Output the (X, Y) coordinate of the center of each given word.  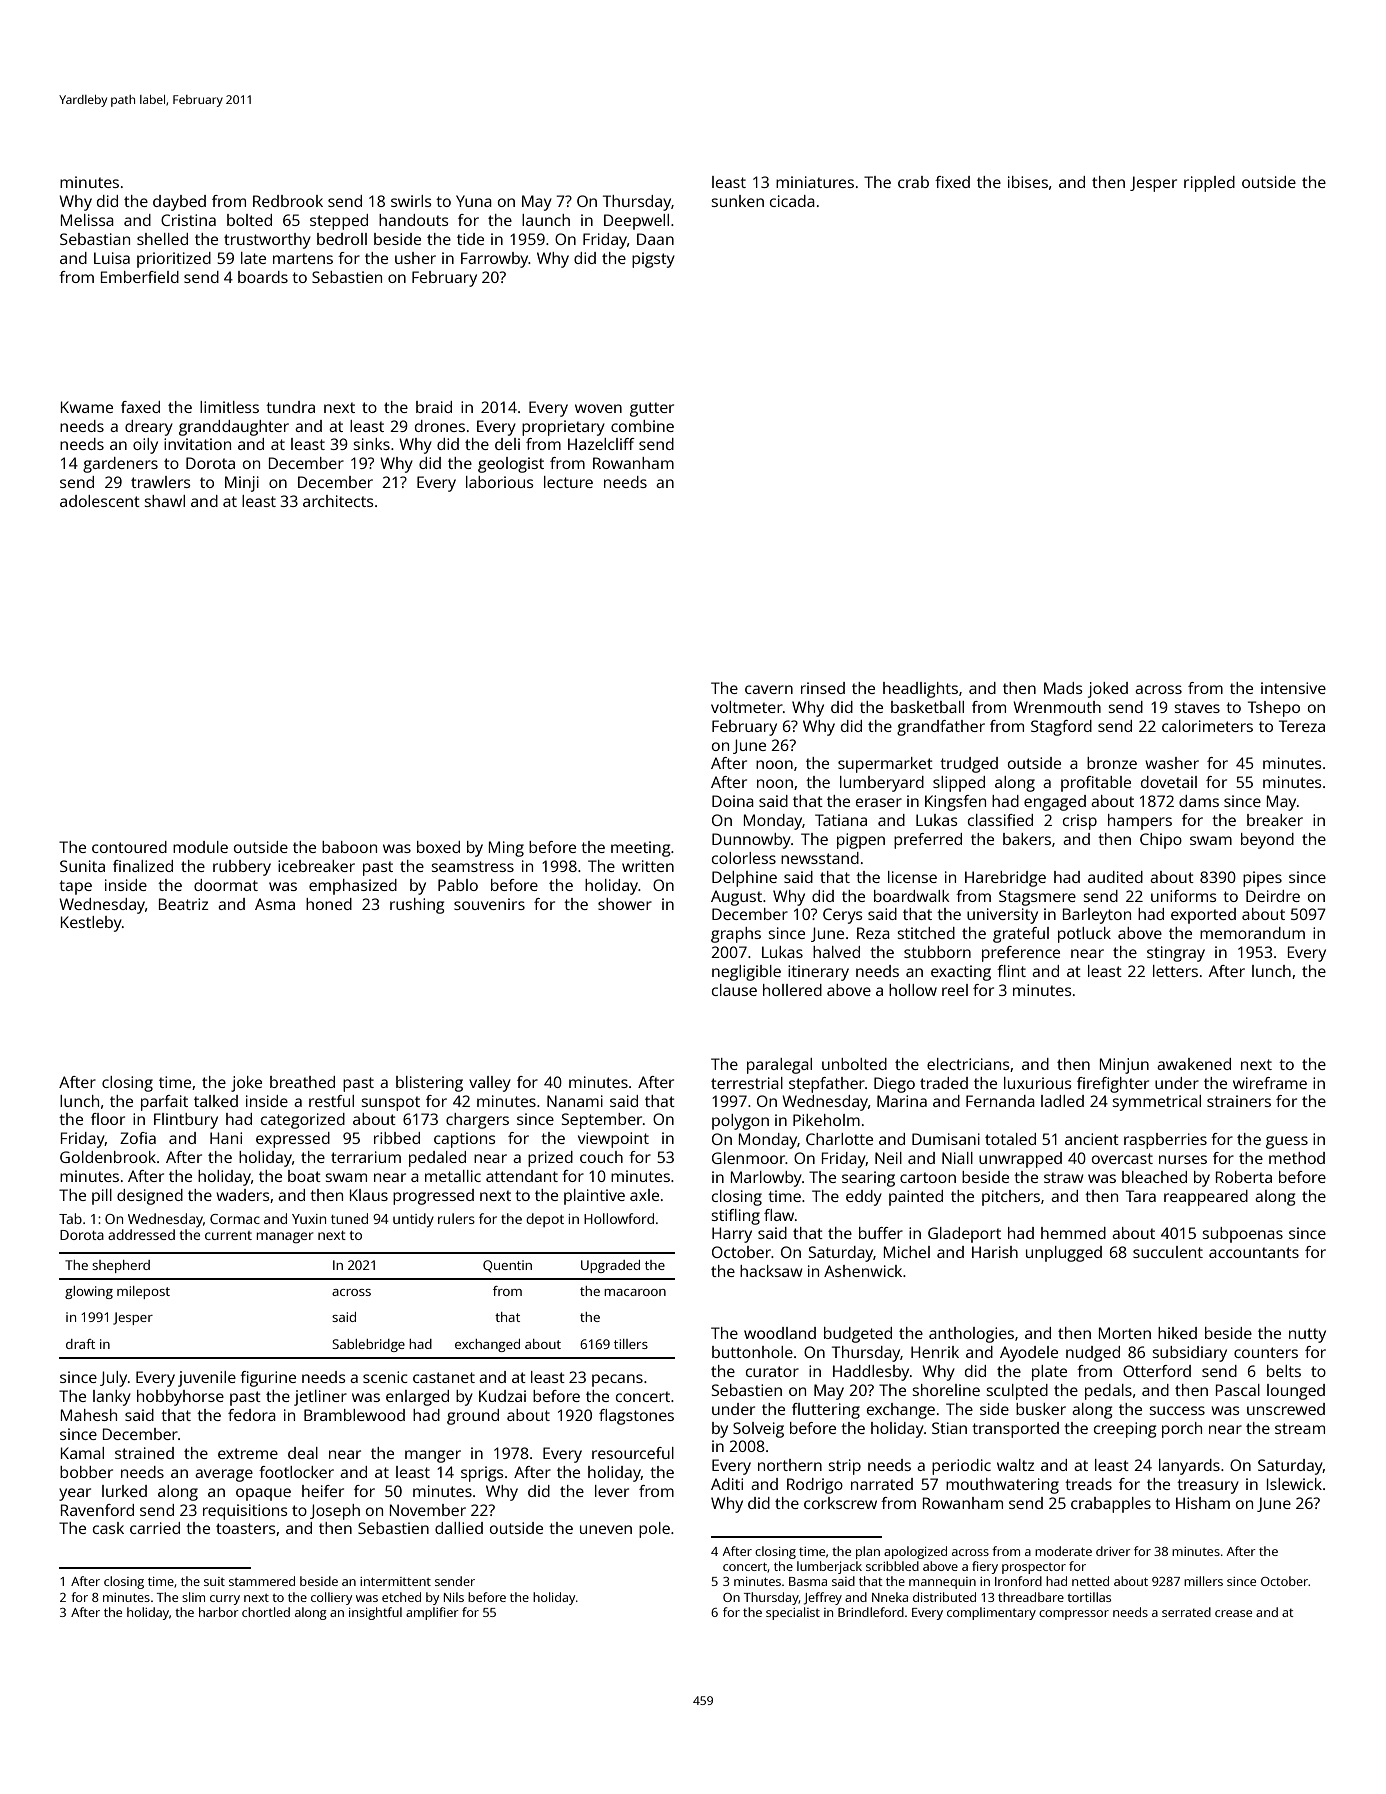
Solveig (758, 1430)
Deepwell (636, 222)
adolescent (100, 501)
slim (193, 1597)
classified (1000, 820)
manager (285, 1238)
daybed (179, 203)
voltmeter (747, 707)
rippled (1209, 184)
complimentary (991, 1613)
